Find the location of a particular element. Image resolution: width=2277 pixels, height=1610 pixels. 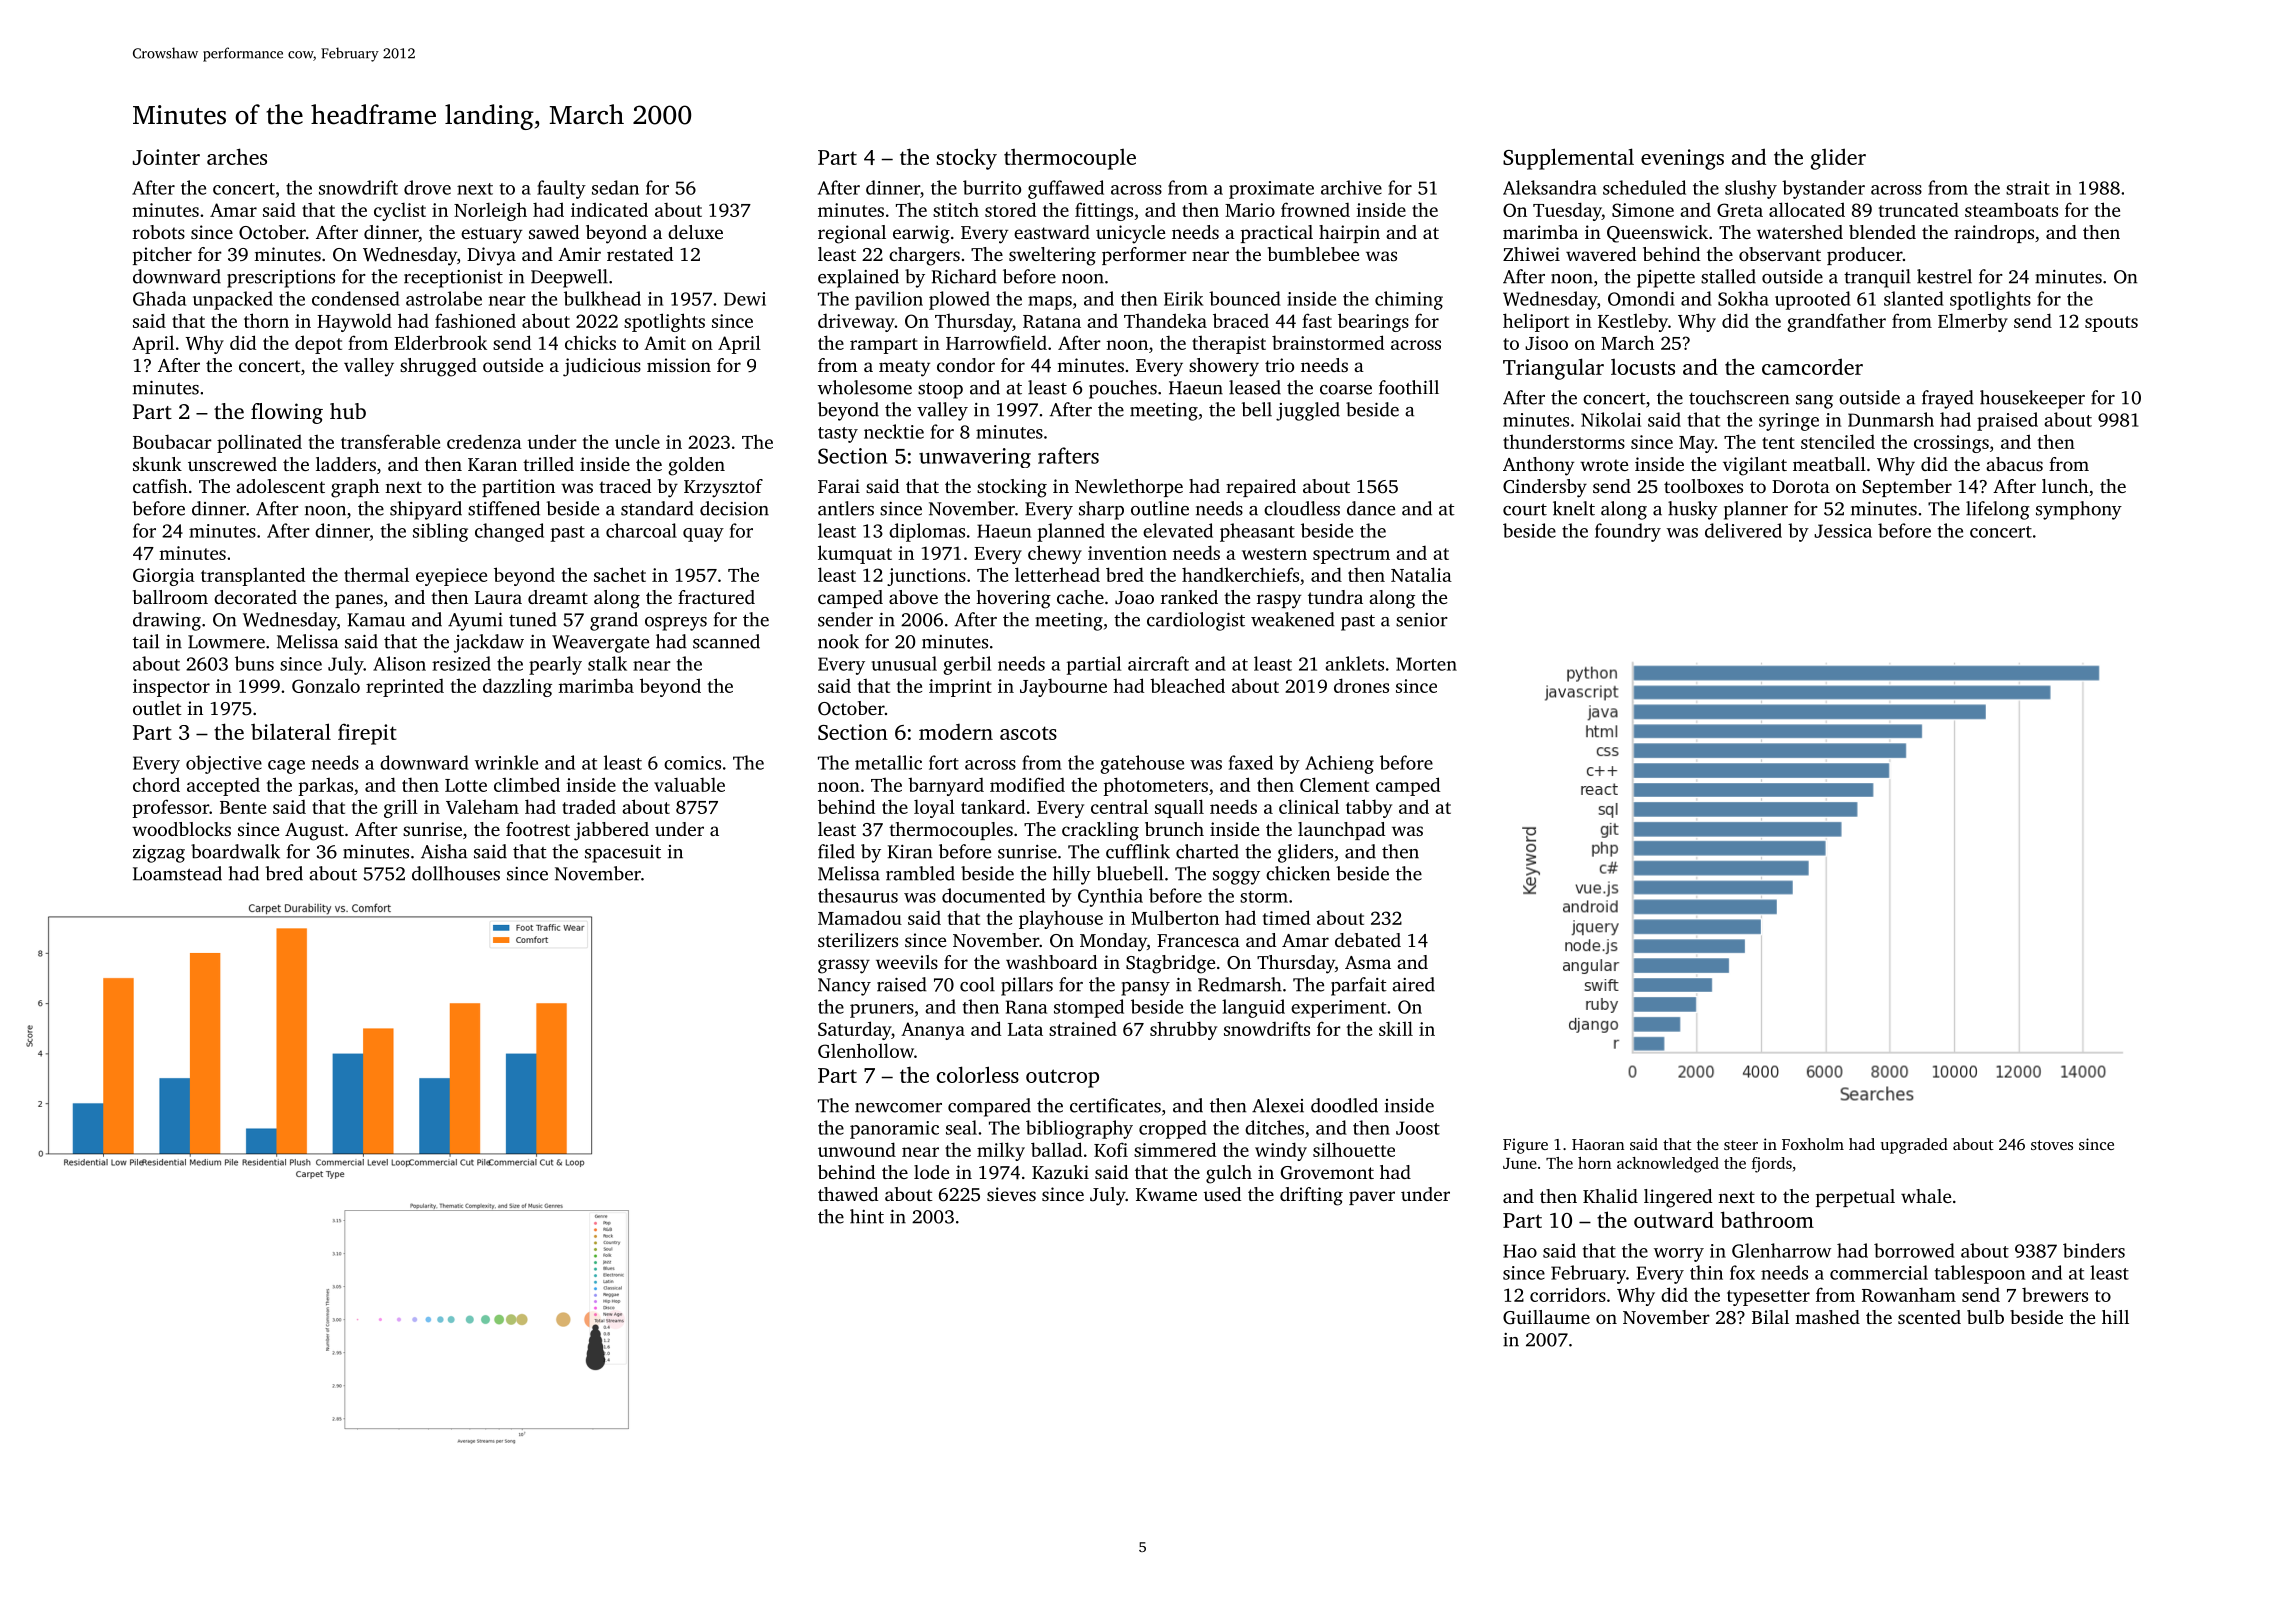

Jointer is located at coordinates (166, 157).
